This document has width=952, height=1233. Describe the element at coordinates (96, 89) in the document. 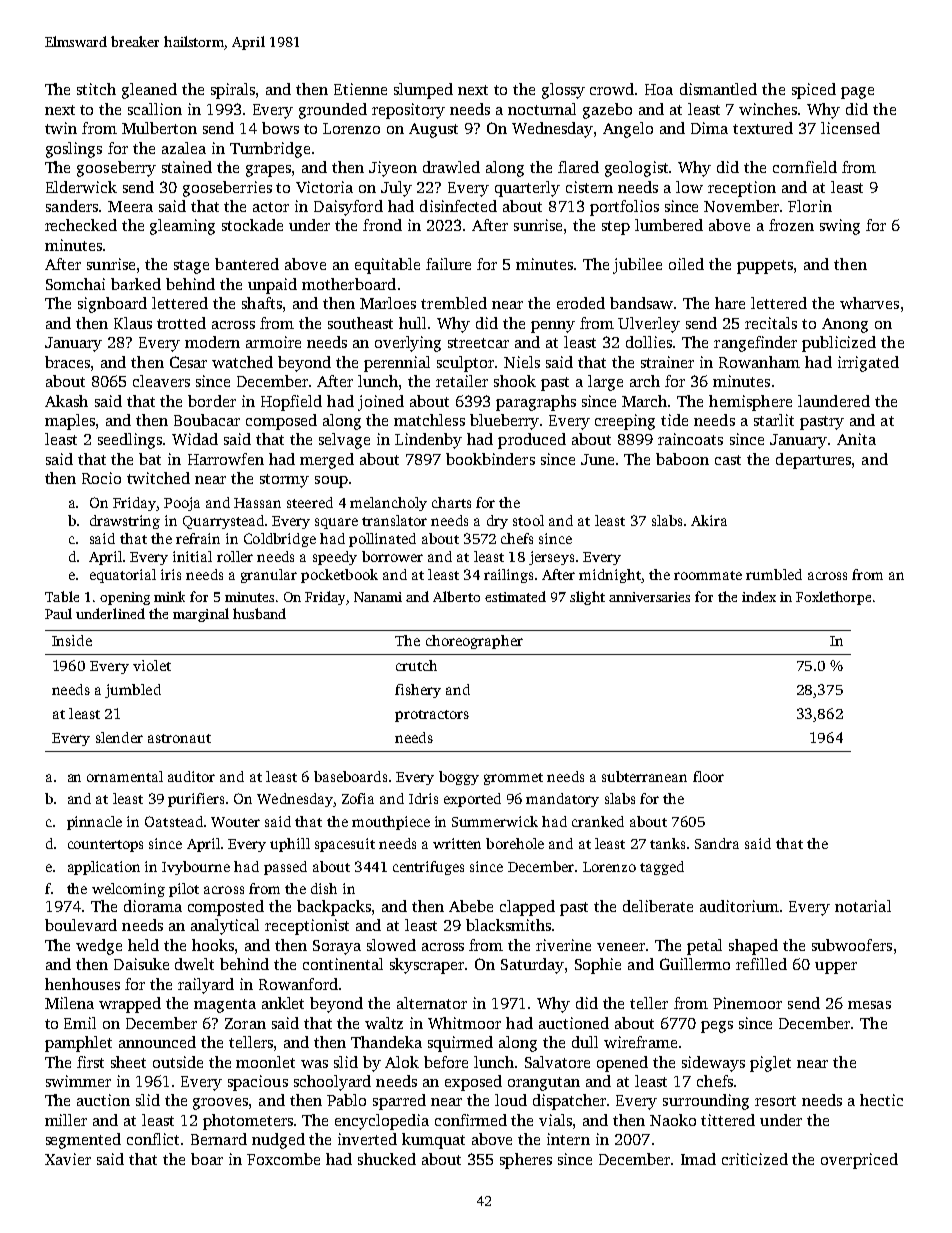

I see `stitch` at that location.
